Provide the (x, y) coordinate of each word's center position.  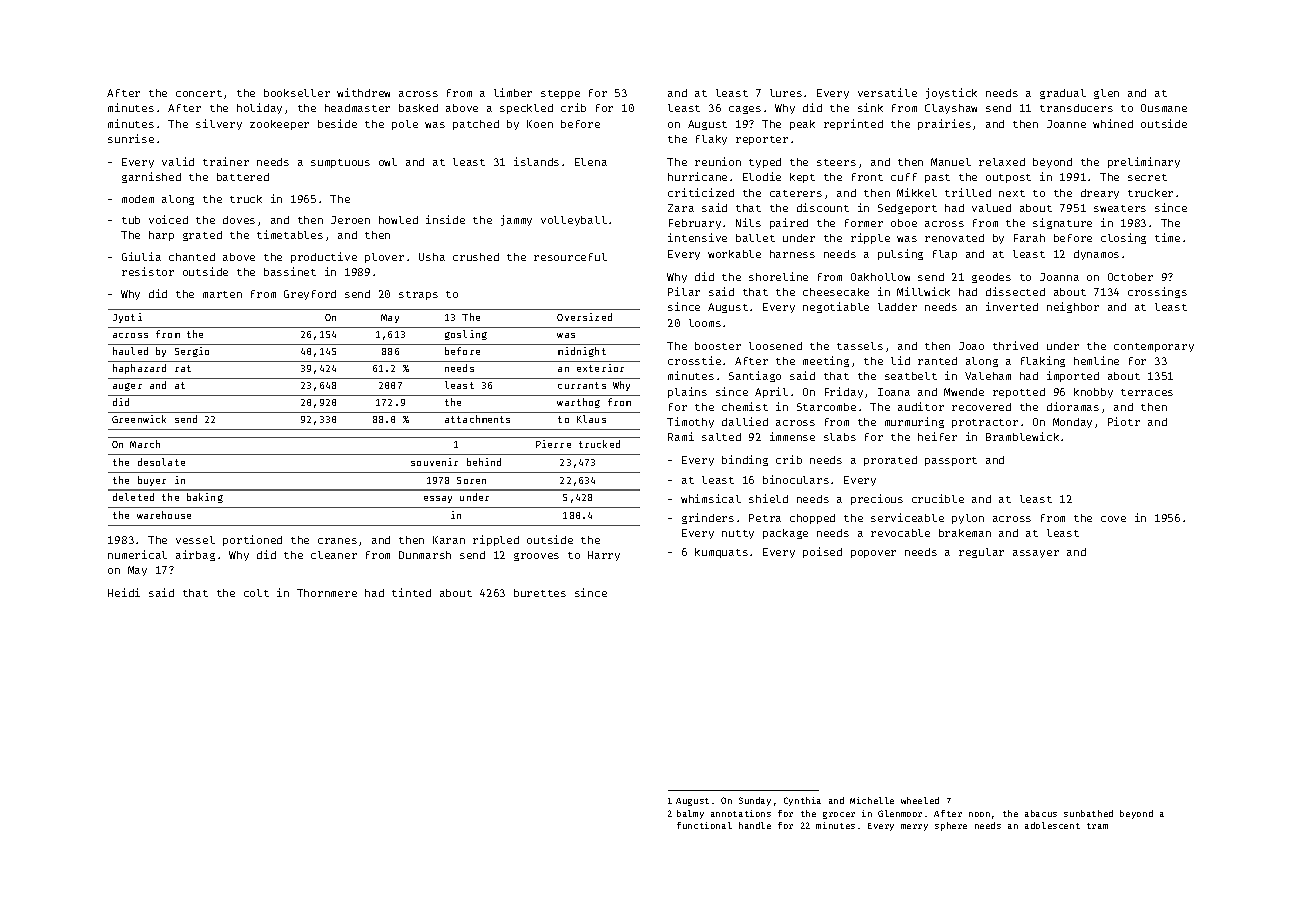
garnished (151, 177)
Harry (604, 556)
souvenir (434, 462)
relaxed (1002, 162)
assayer (1036, 554)
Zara (681, 208)
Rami (681, 436)
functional (704, 825)
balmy (690, 814)
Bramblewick (1022, 436)
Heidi (124, 592)
